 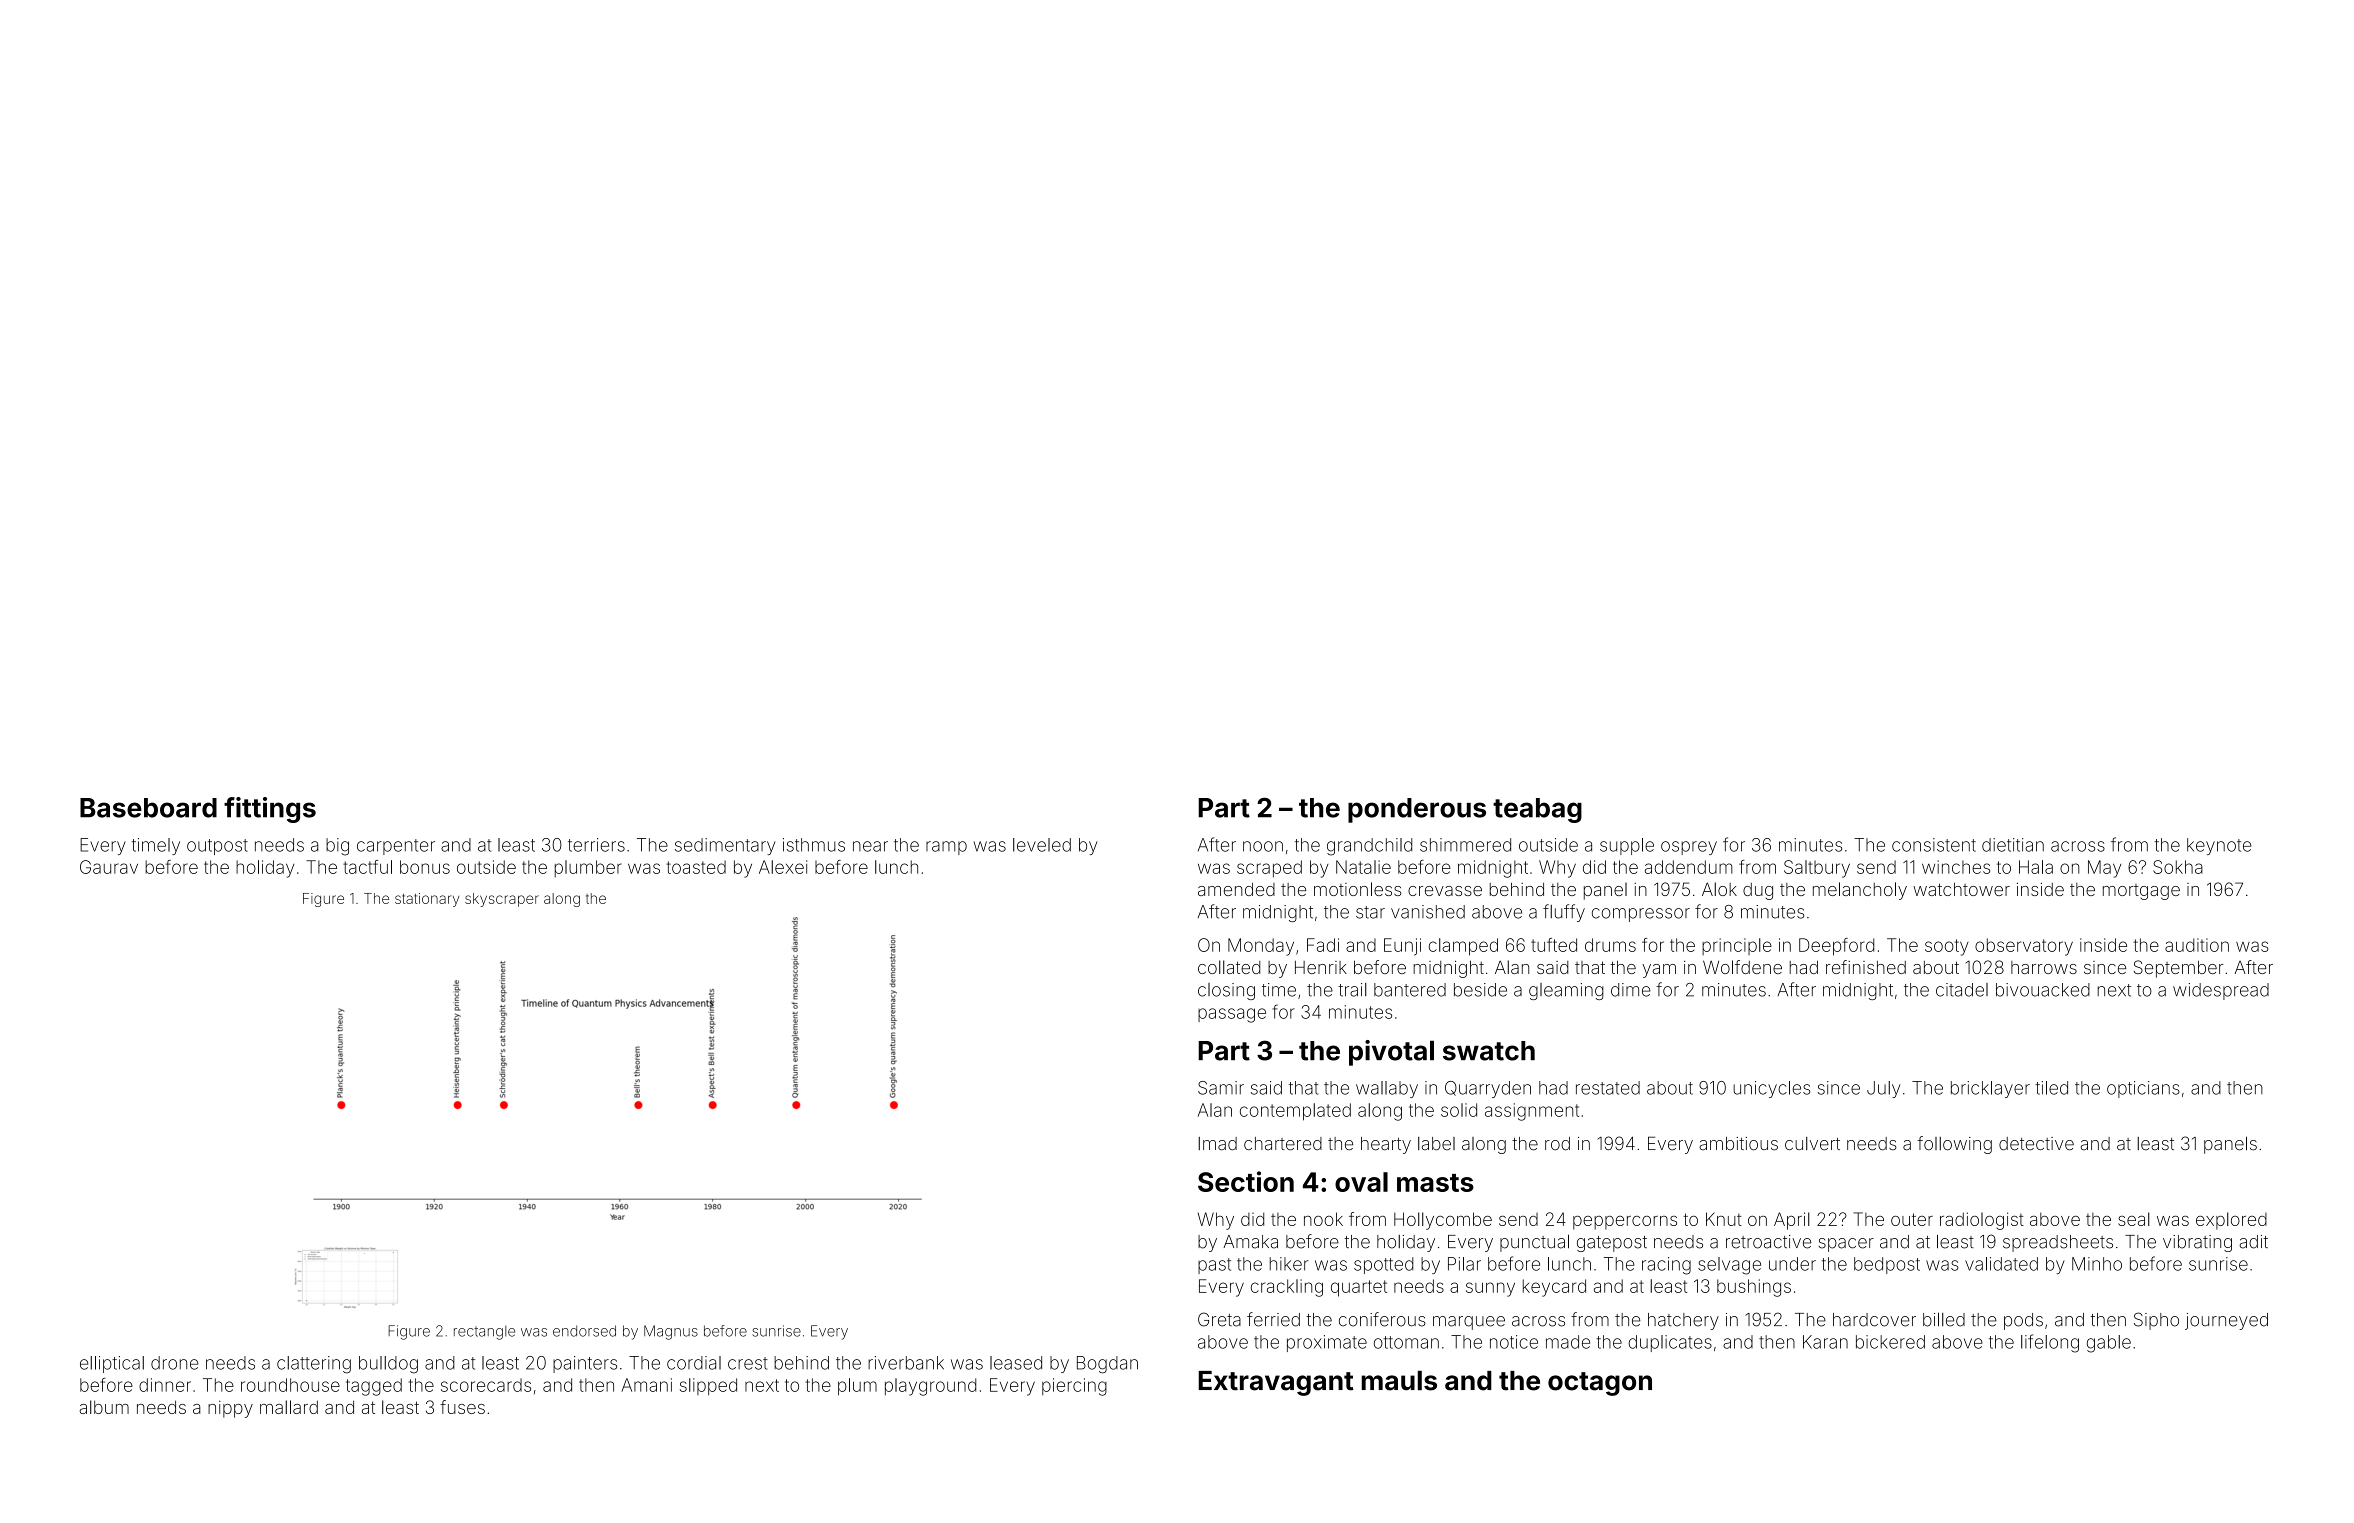 I want to click on Fadi, so click(x=1323, y=945).
